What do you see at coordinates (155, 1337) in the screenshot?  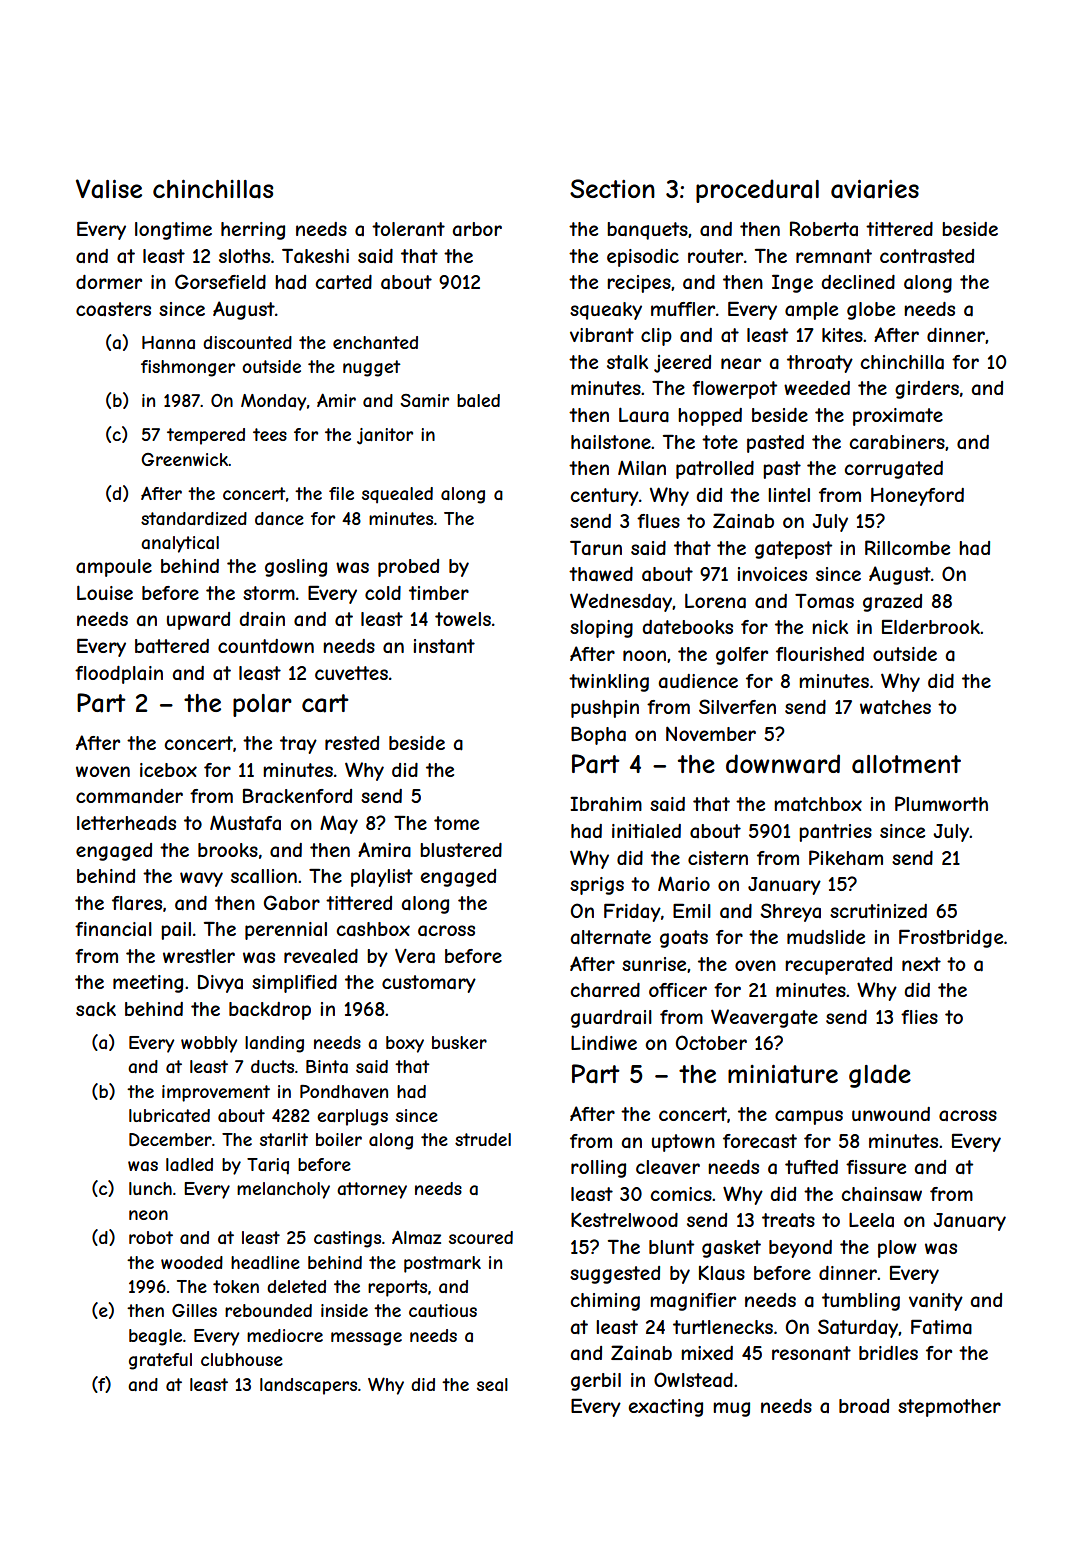 I see `beagle` at bounding box center [155, 1337].
